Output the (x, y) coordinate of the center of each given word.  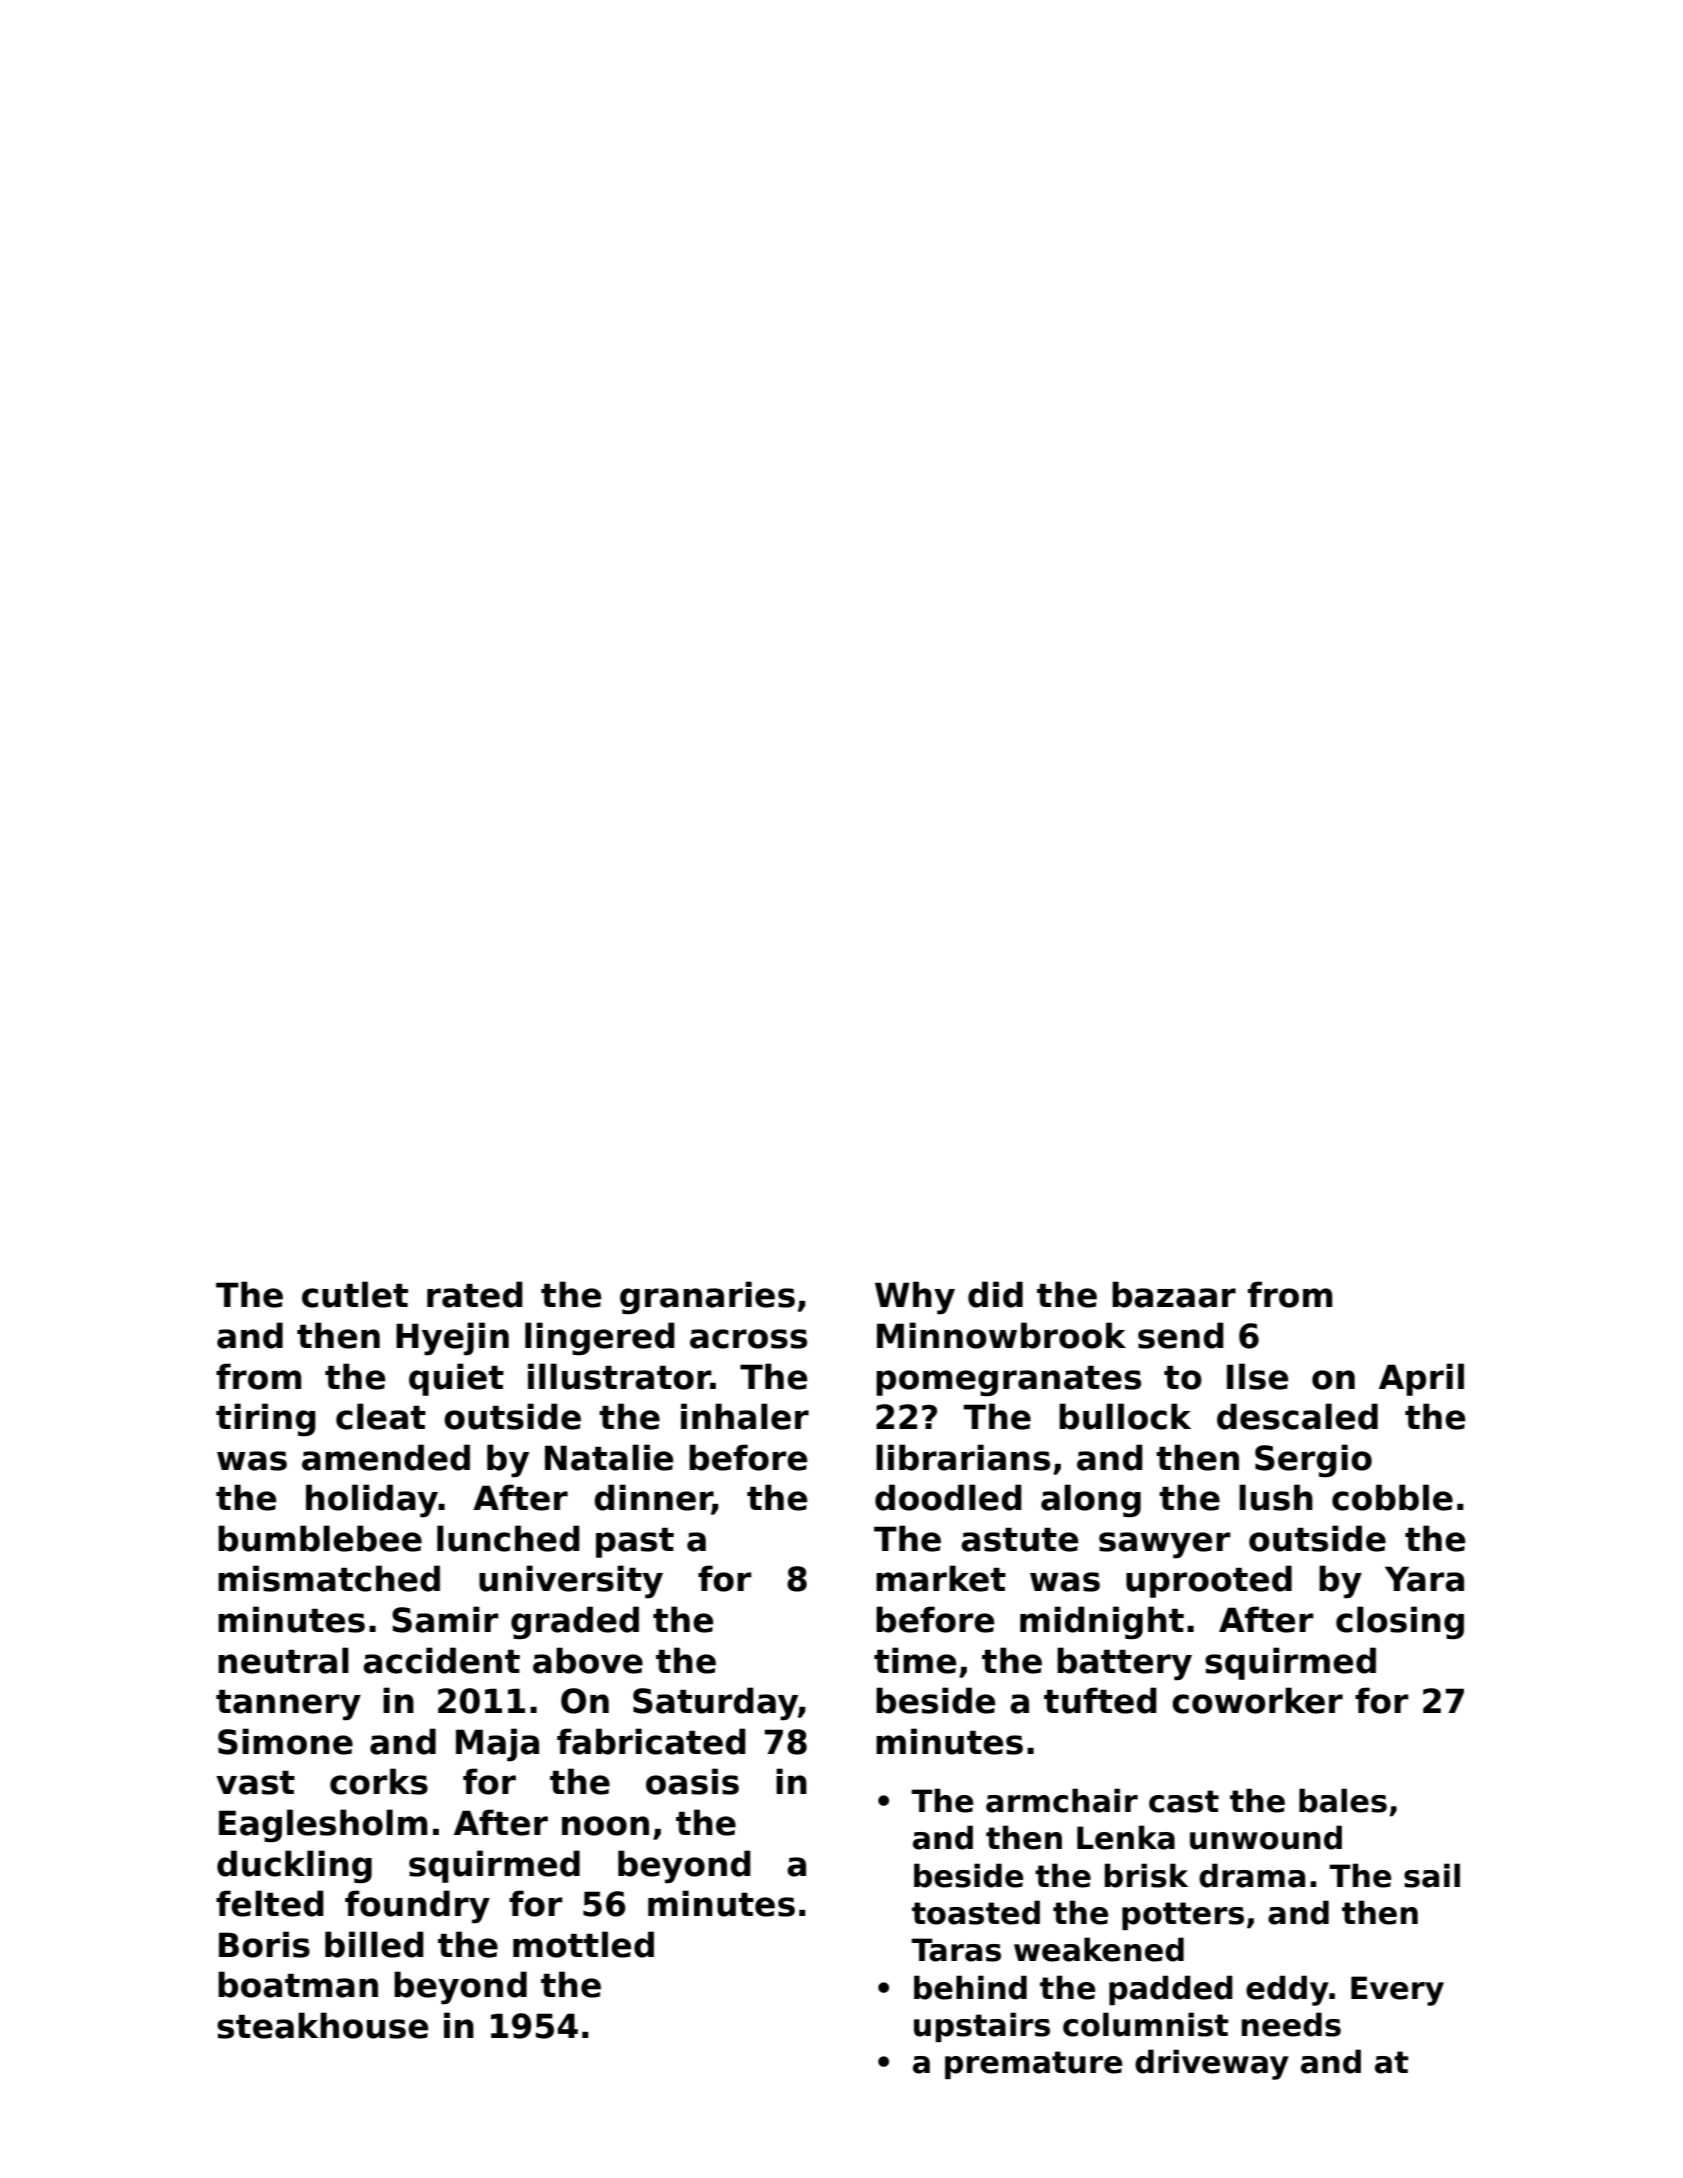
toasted (976, 1912)
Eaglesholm (323, 1825)
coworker (1257, 1700)
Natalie (609, 1457)
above (588, 1660)
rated (475, 1294)
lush (1276, 1497)
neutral (283, 1660)
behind (970, 1987)
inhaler (745, 1416)
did (995, 1294)
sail (1432, 1875)
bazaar (1174, 1294)
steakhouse (322, 2025)
